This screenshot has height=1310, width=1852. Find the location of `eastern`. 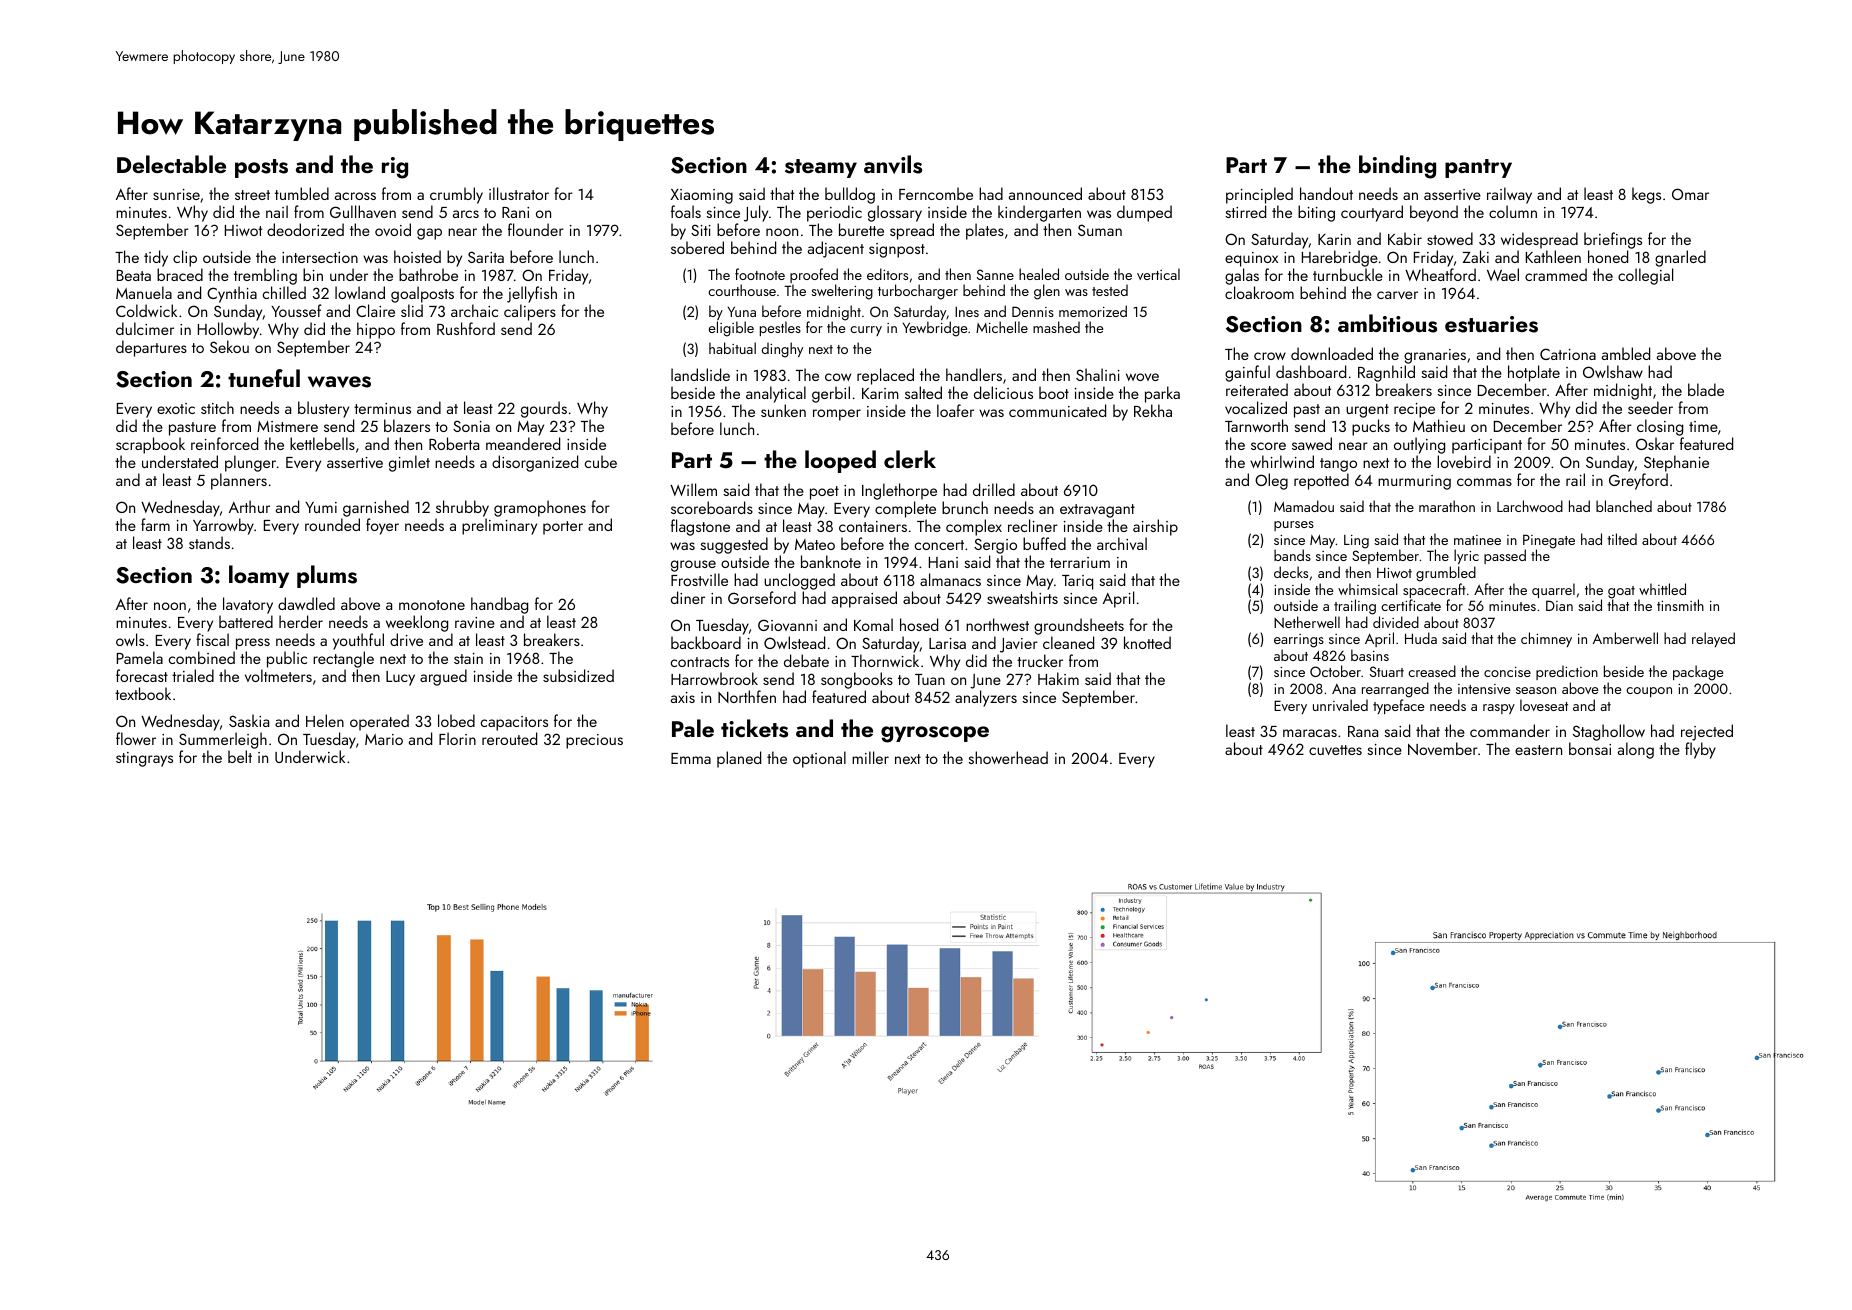

eastern is located at coordinates (1538, 750).
